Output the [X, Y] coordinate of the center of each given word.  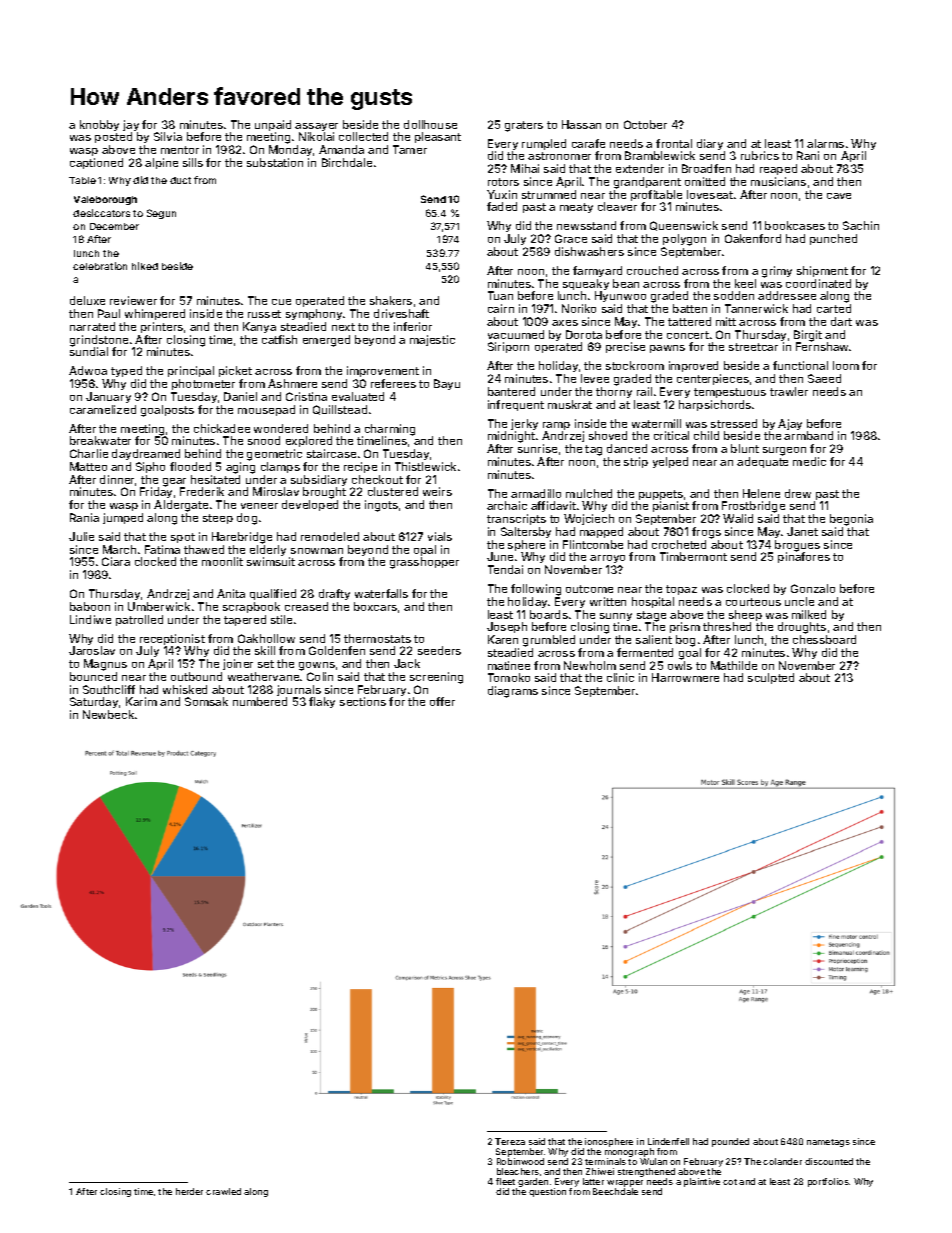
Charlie [89, 453]
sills [193, 162]
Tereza [510, 1141]
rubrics [760, 155]
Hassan [581, 124]
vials [440, 536]
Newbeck [108, 714]
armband [808, 436]
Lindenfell [668, 1141]
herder [189, 1191]
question [547, 1192]
